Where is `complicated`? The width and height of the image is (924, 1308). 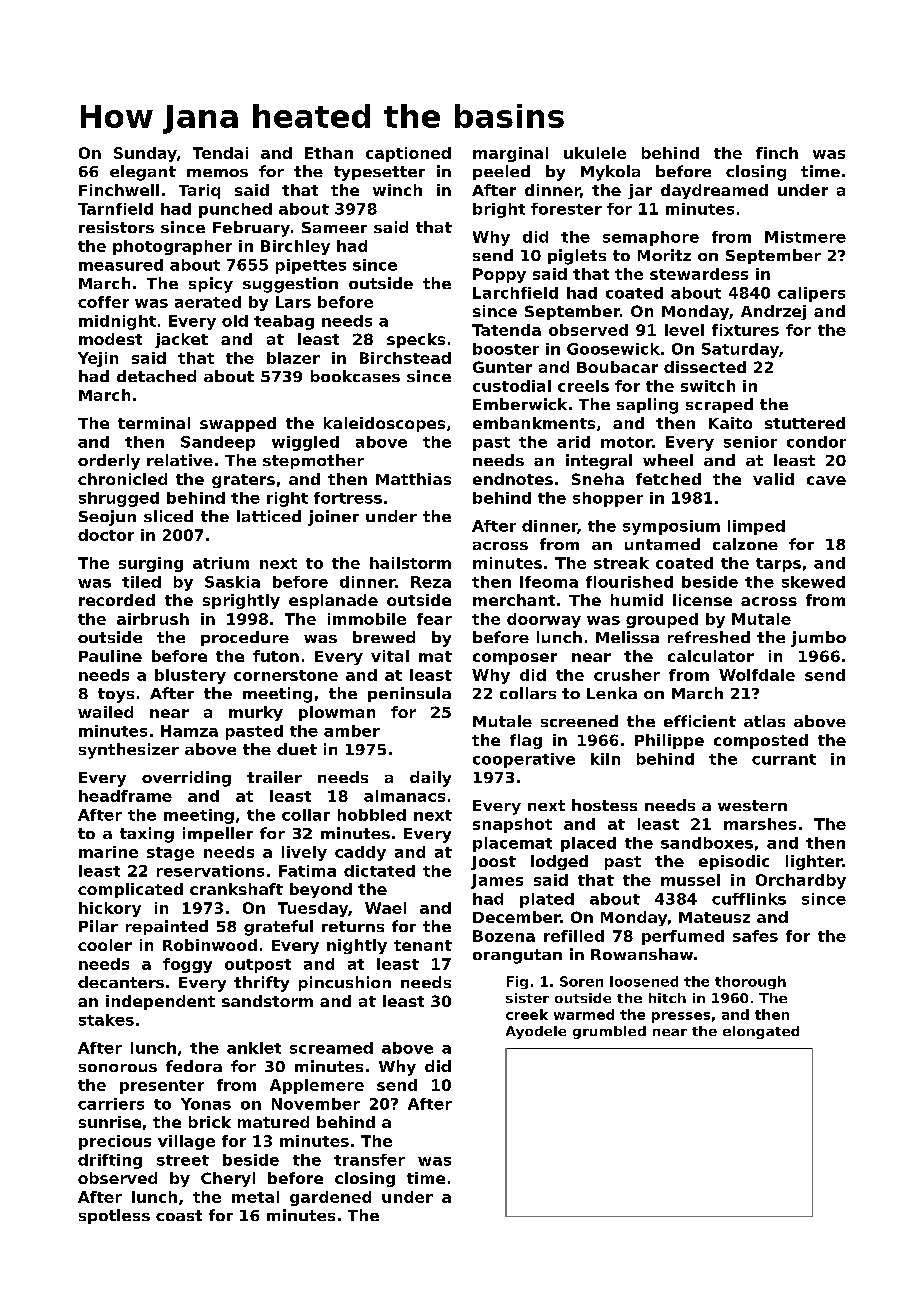 complicated is located at coordinates (130, 890).
